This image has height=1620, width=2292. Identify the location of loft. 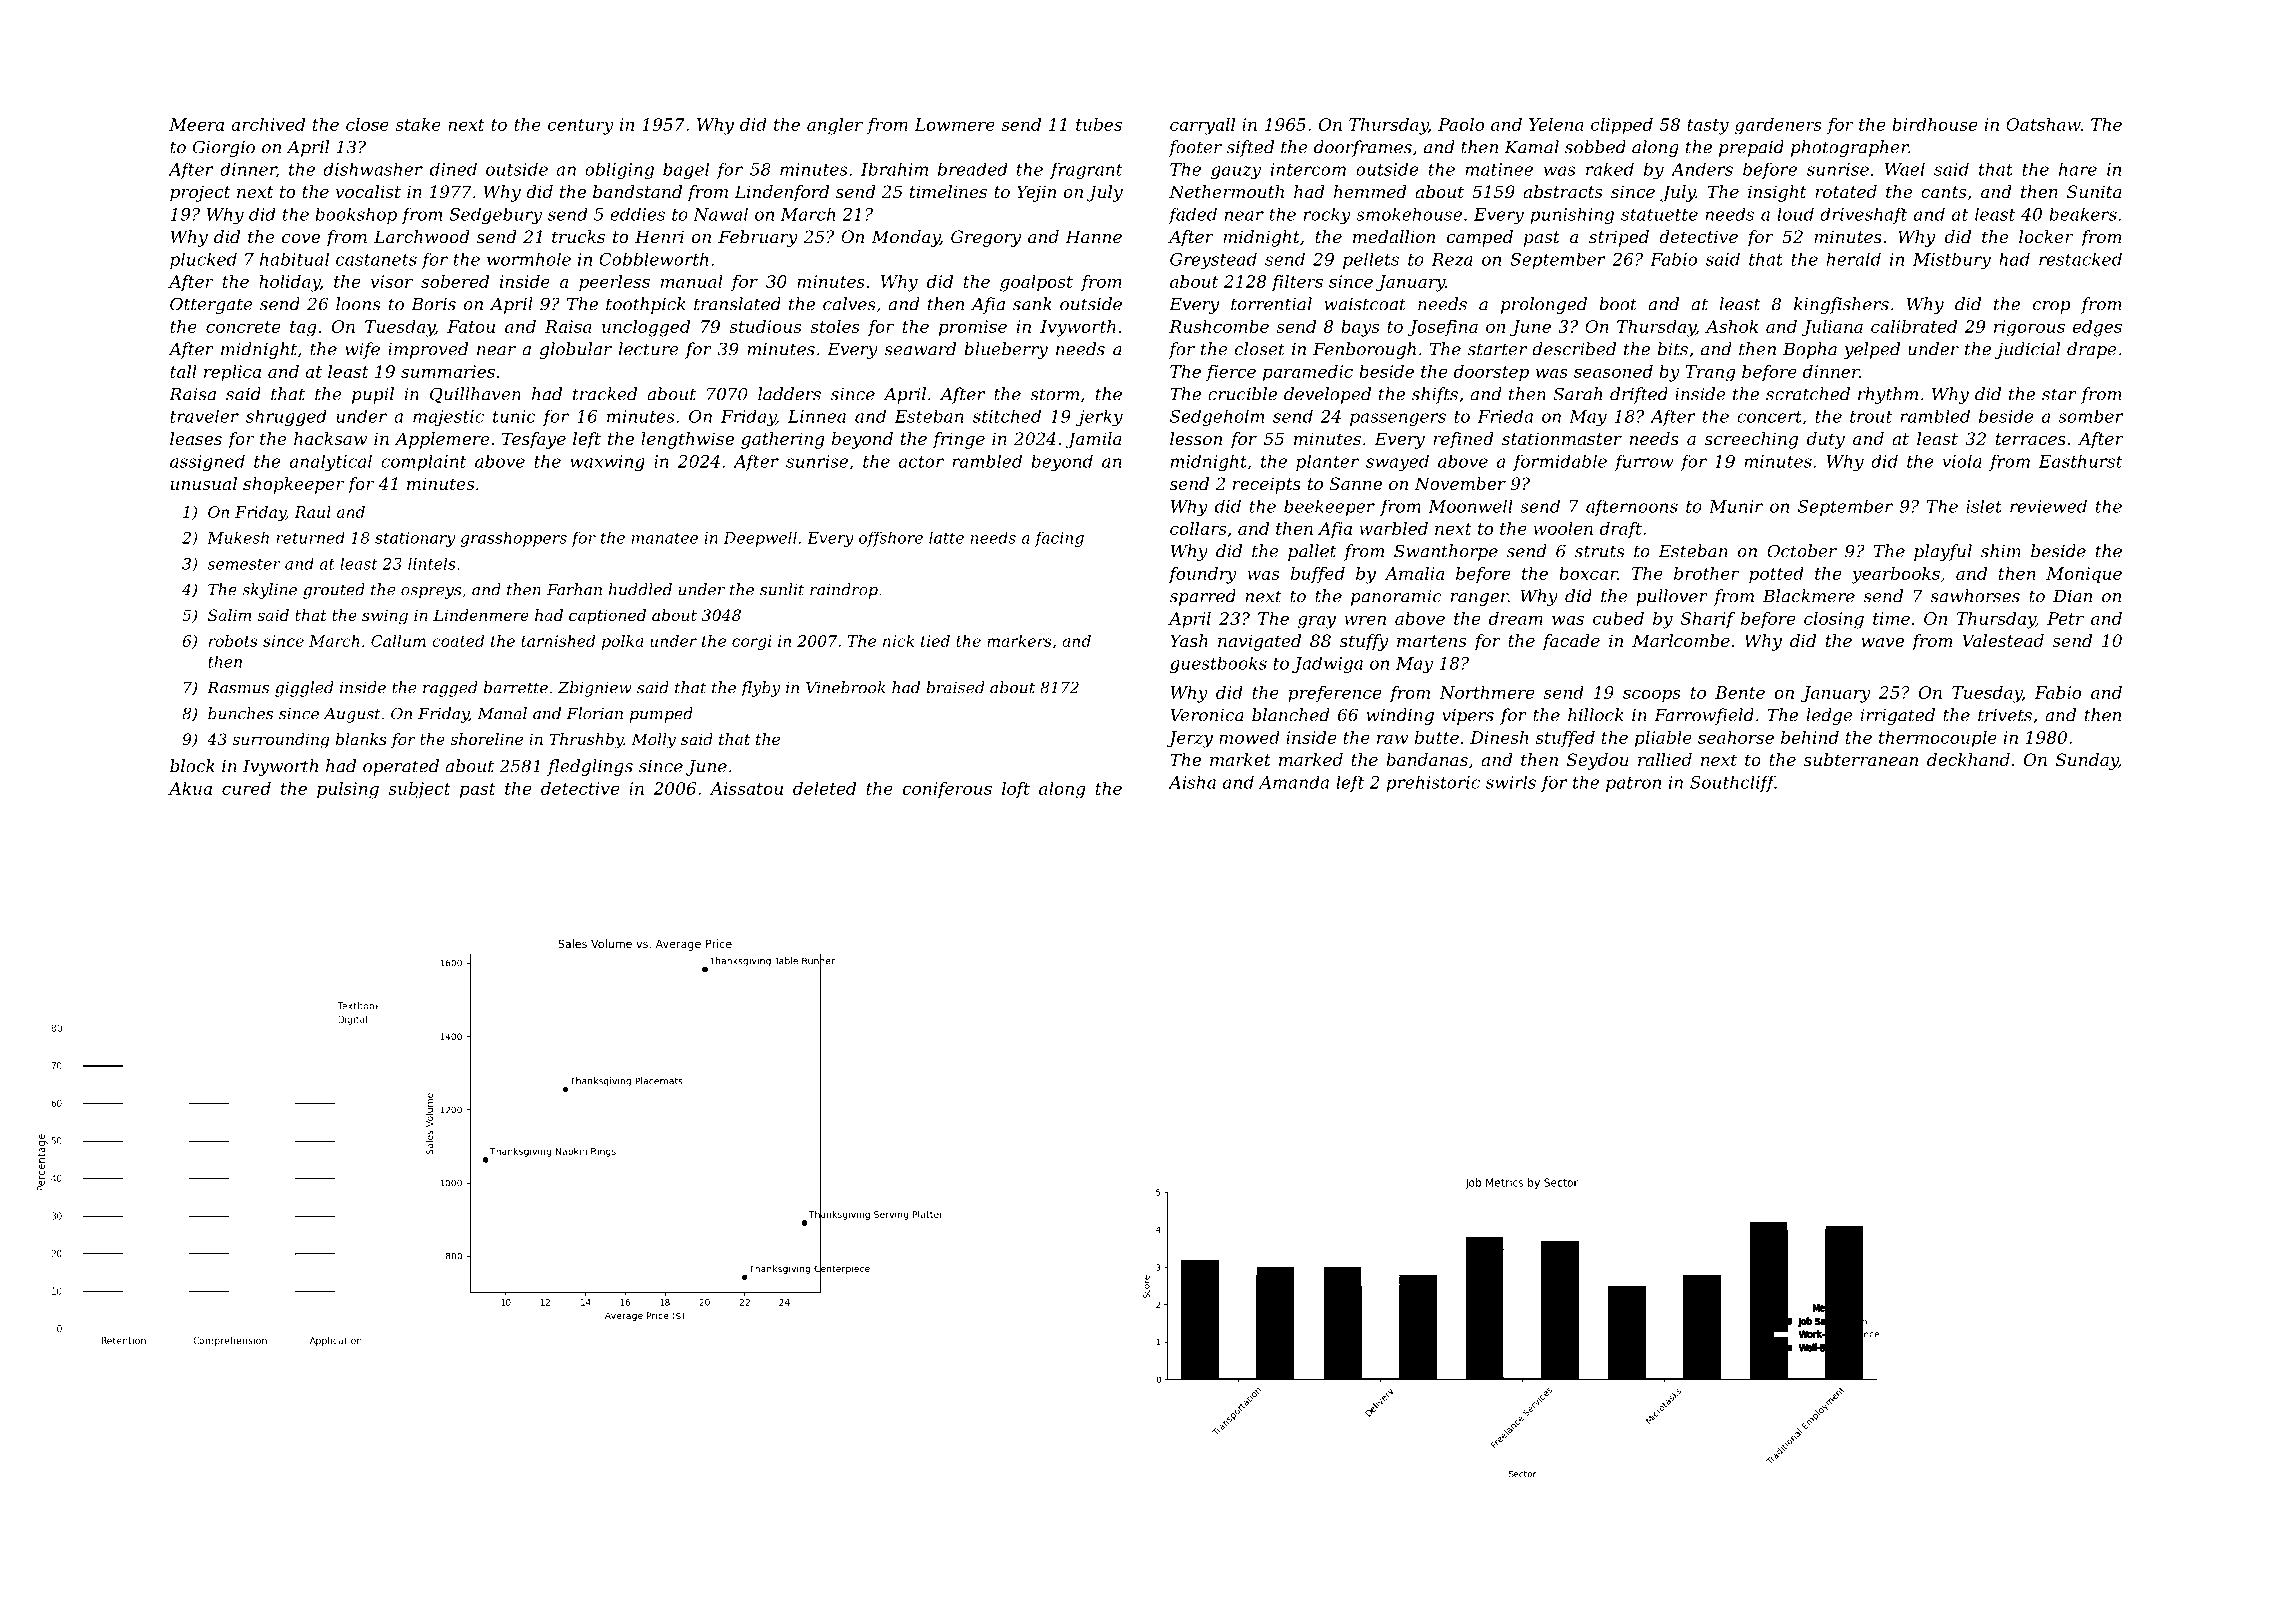
(1016, 790).
